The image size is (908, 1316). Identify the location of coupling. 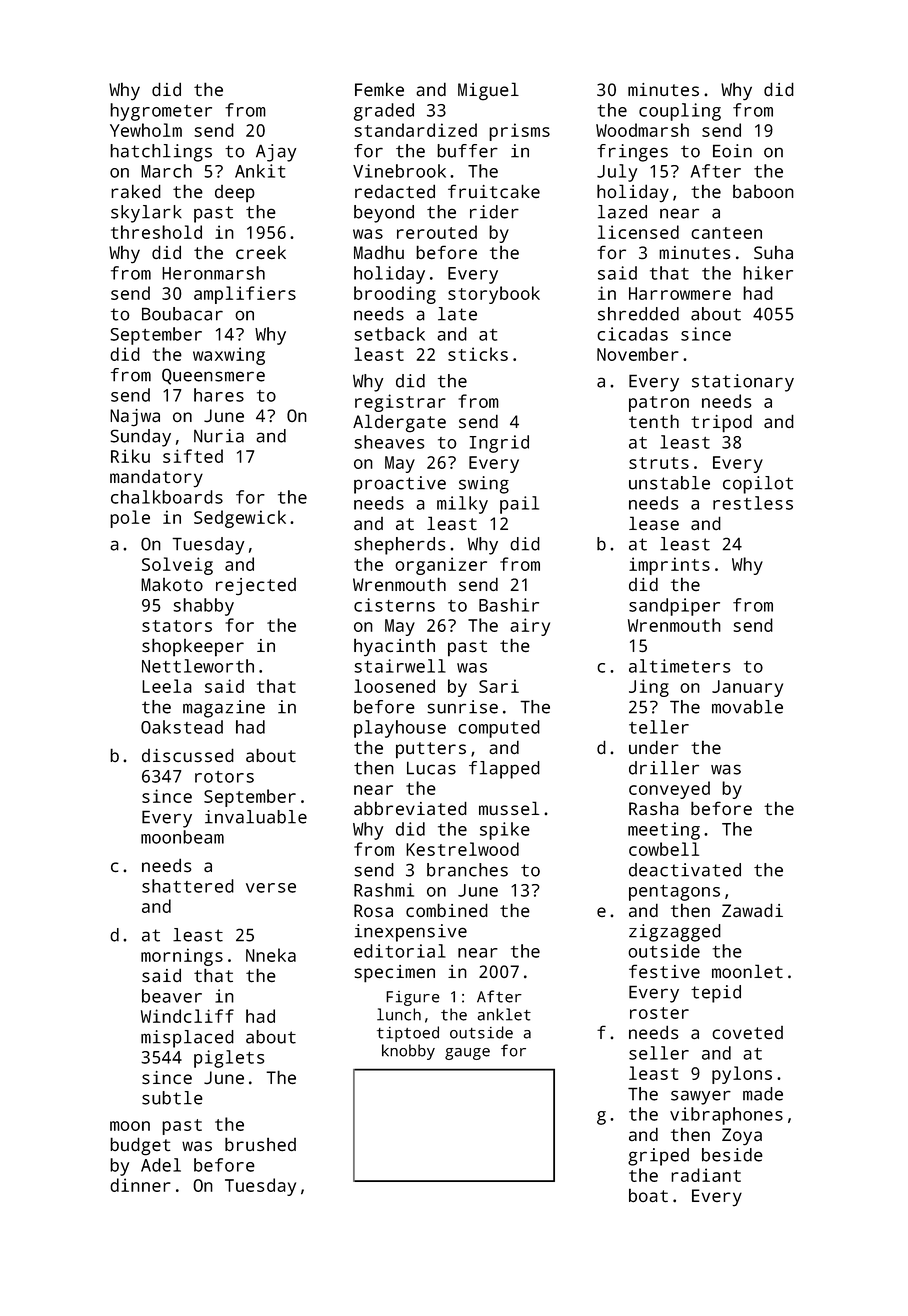
(680, 112).
